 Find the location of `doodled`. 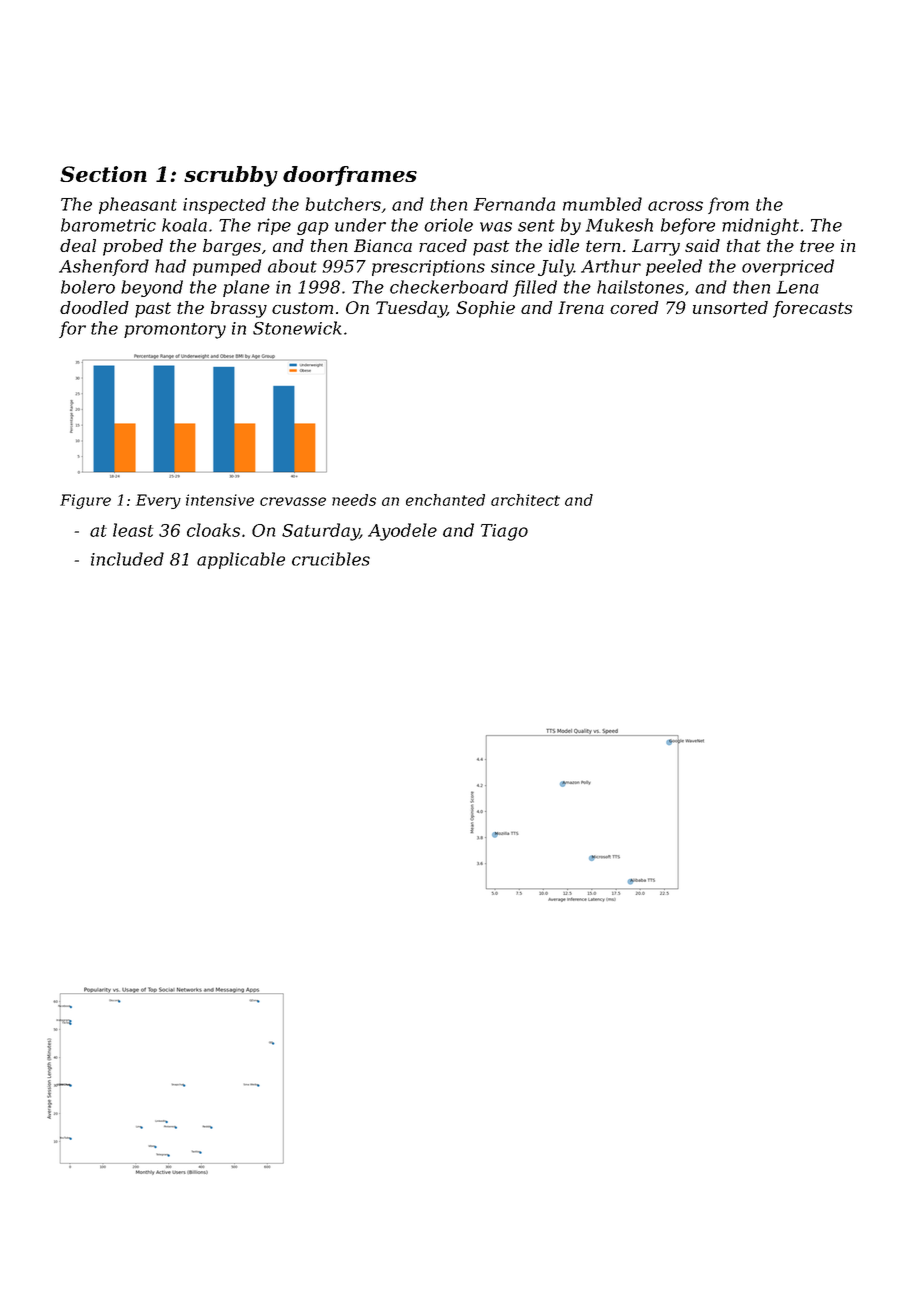

doodled is located at coordinates (94, 307).
